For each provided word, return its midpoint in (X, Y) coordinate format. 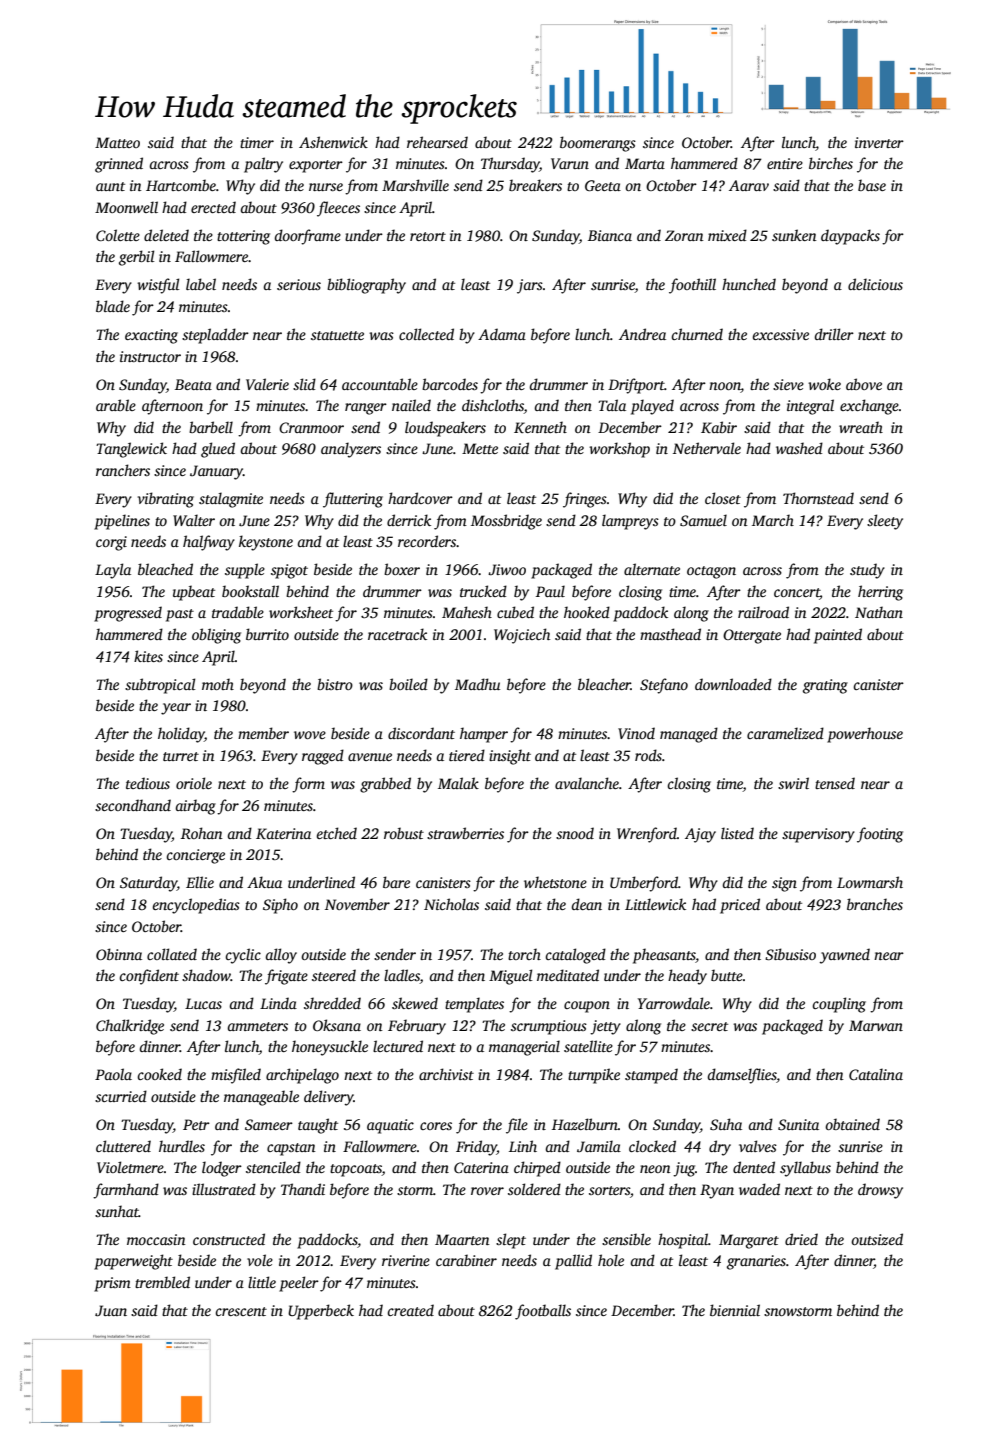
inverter (879, 142)
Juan (111, 1310)
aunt (110, 186)
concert (797, 594)
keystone (266, 543)
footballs (543, 1312)
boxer (402, 569)
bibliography (366, 286)
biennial (735, 1310)
